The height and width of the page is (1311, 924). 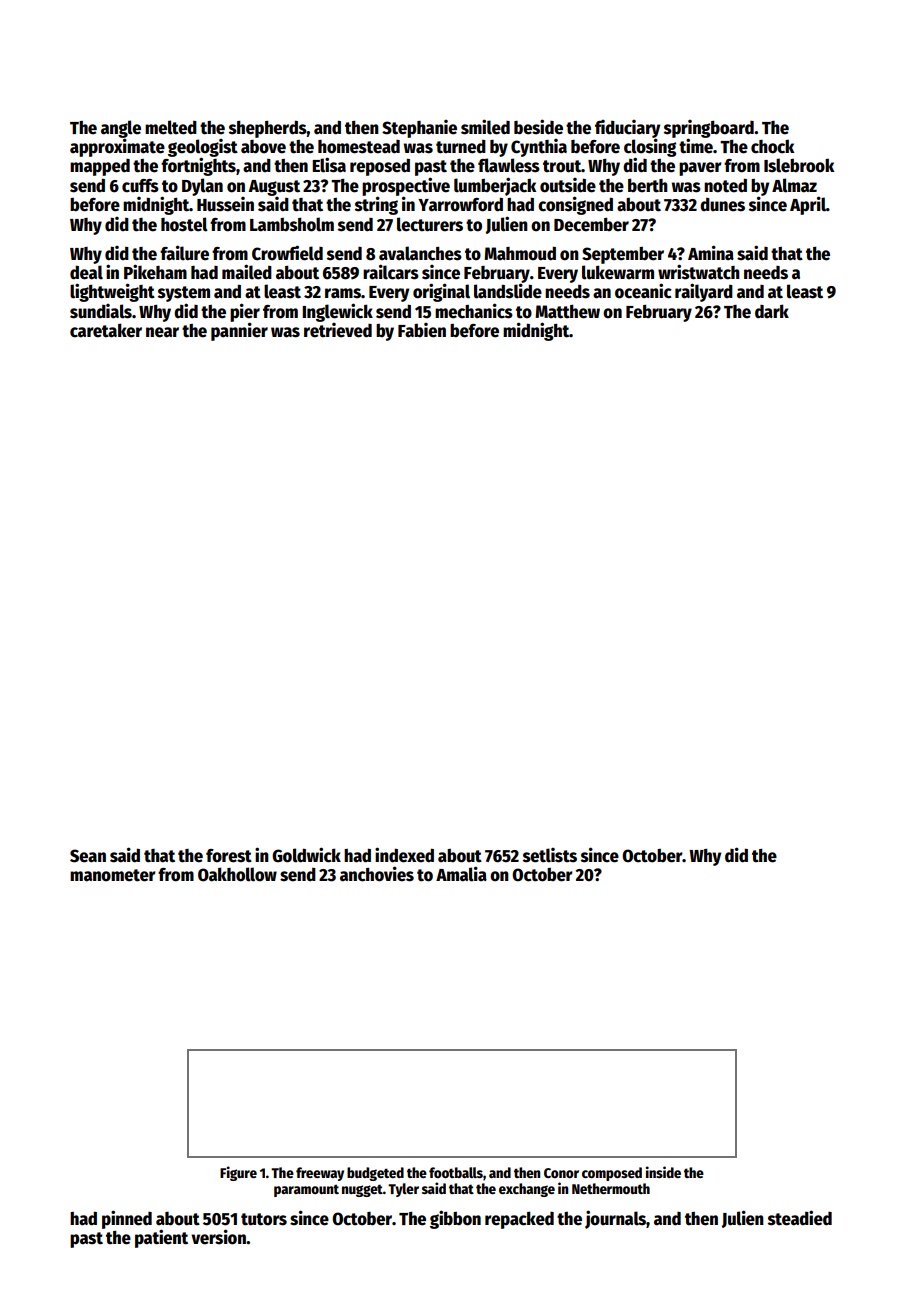 What do you see at coordinates (162, 332) in the page?
I see `near` at bounding box center [162, 332].
